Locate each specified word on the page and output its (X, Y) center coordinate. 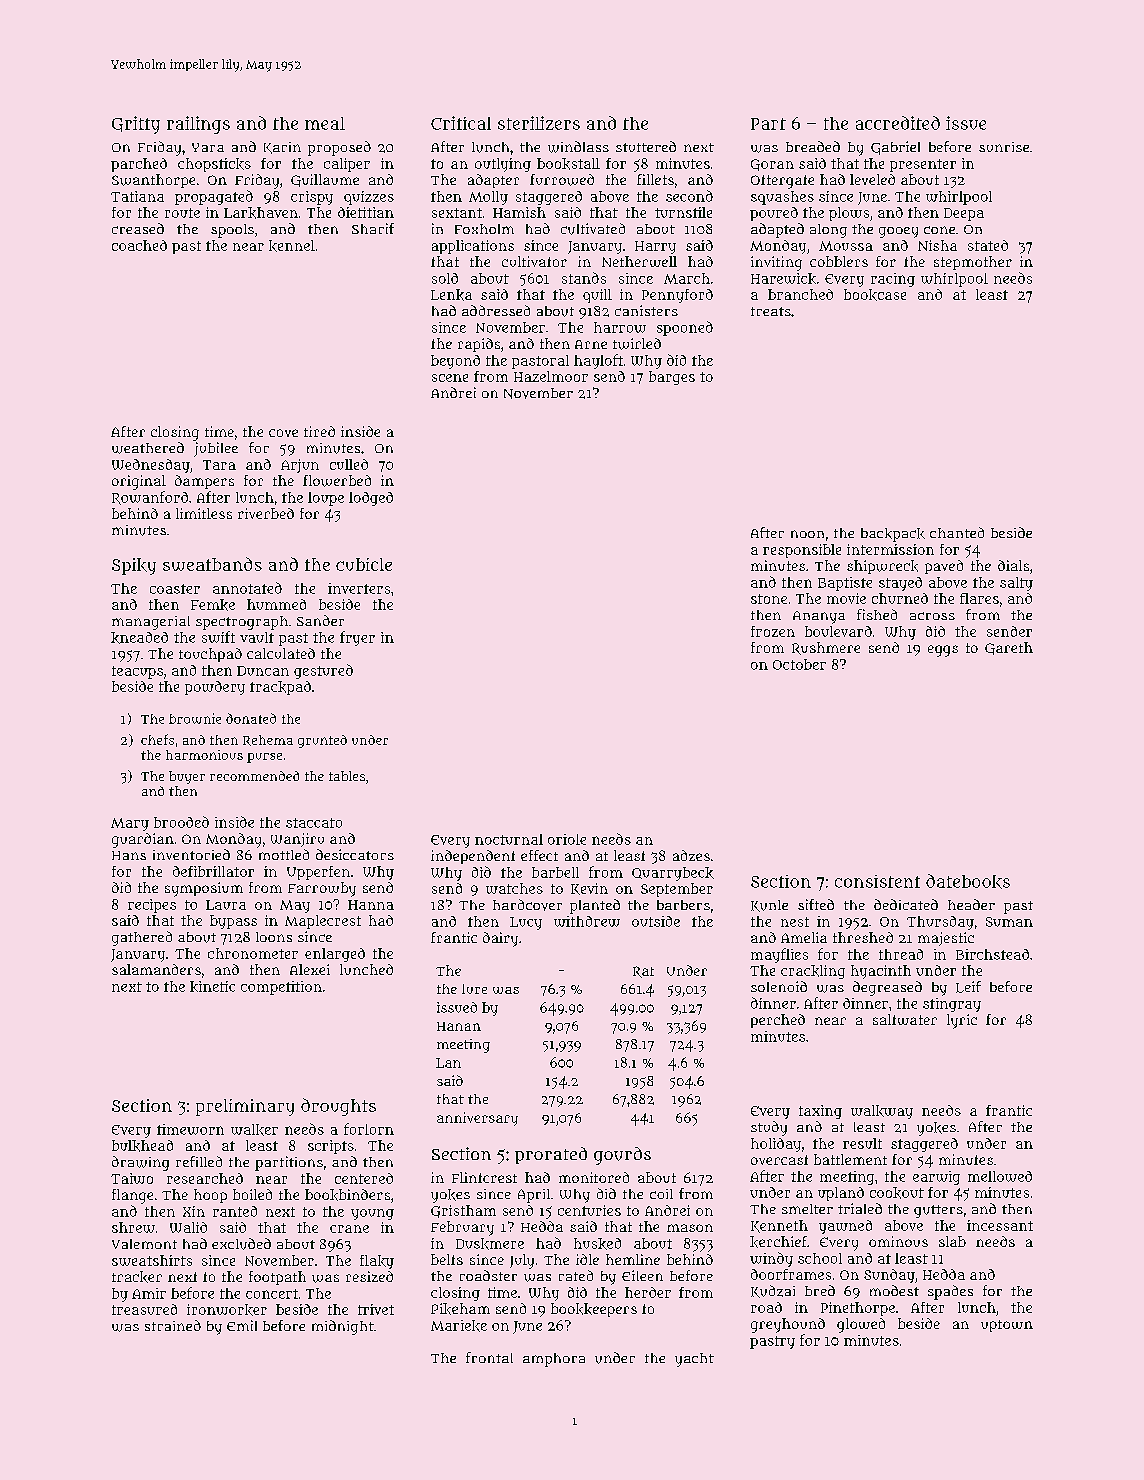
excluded (241, 1244)
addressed (496, 310)
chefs (157, 739)
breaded (813, 146)
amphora (554, 1360)
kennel (292, 246)
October (799, 664)
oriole (567, 839)
